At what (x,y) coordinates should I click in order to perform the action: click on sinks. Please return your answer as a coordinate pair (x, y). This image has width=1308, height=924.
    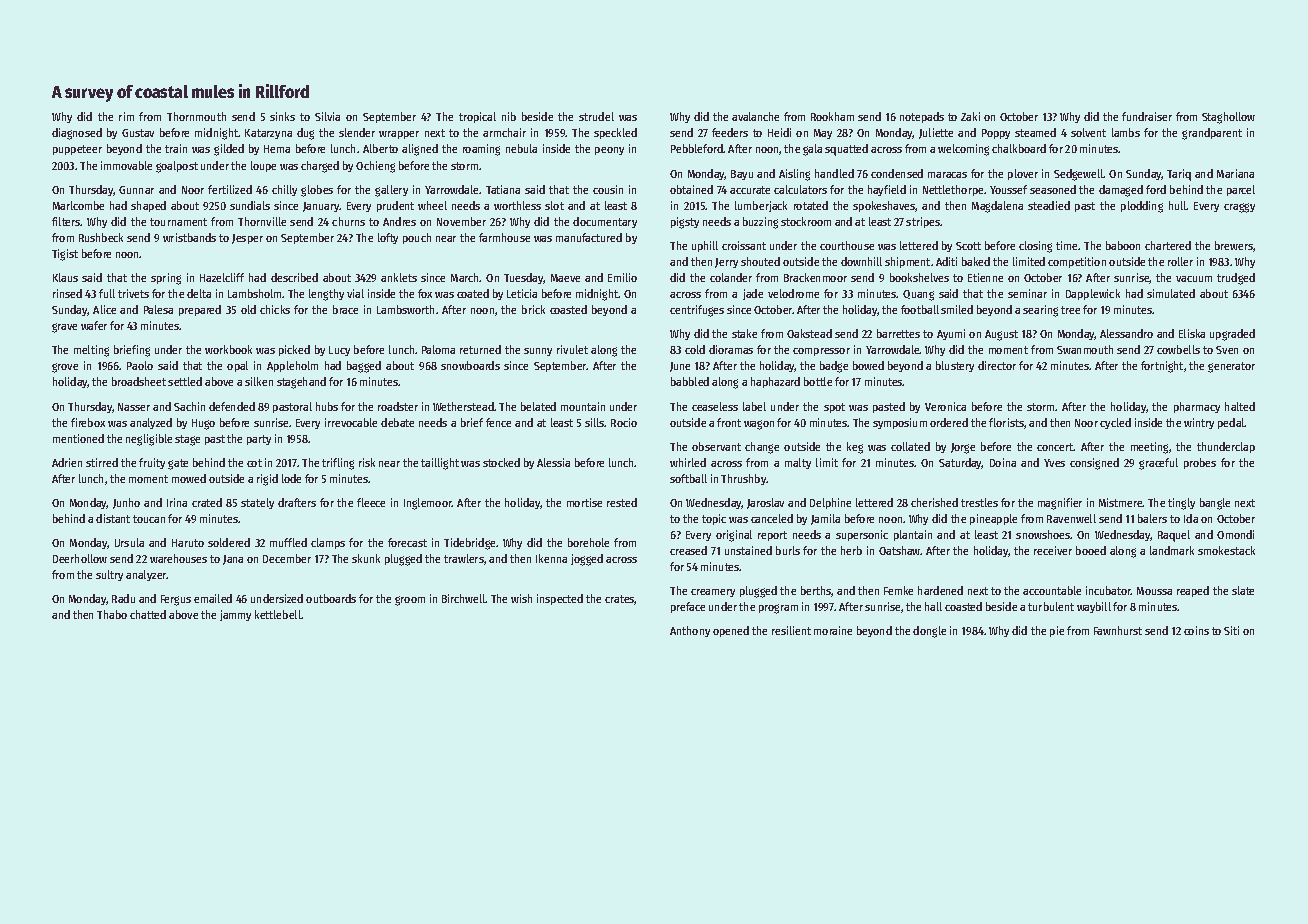
    Looking at the image, I should click on (282, 116).
